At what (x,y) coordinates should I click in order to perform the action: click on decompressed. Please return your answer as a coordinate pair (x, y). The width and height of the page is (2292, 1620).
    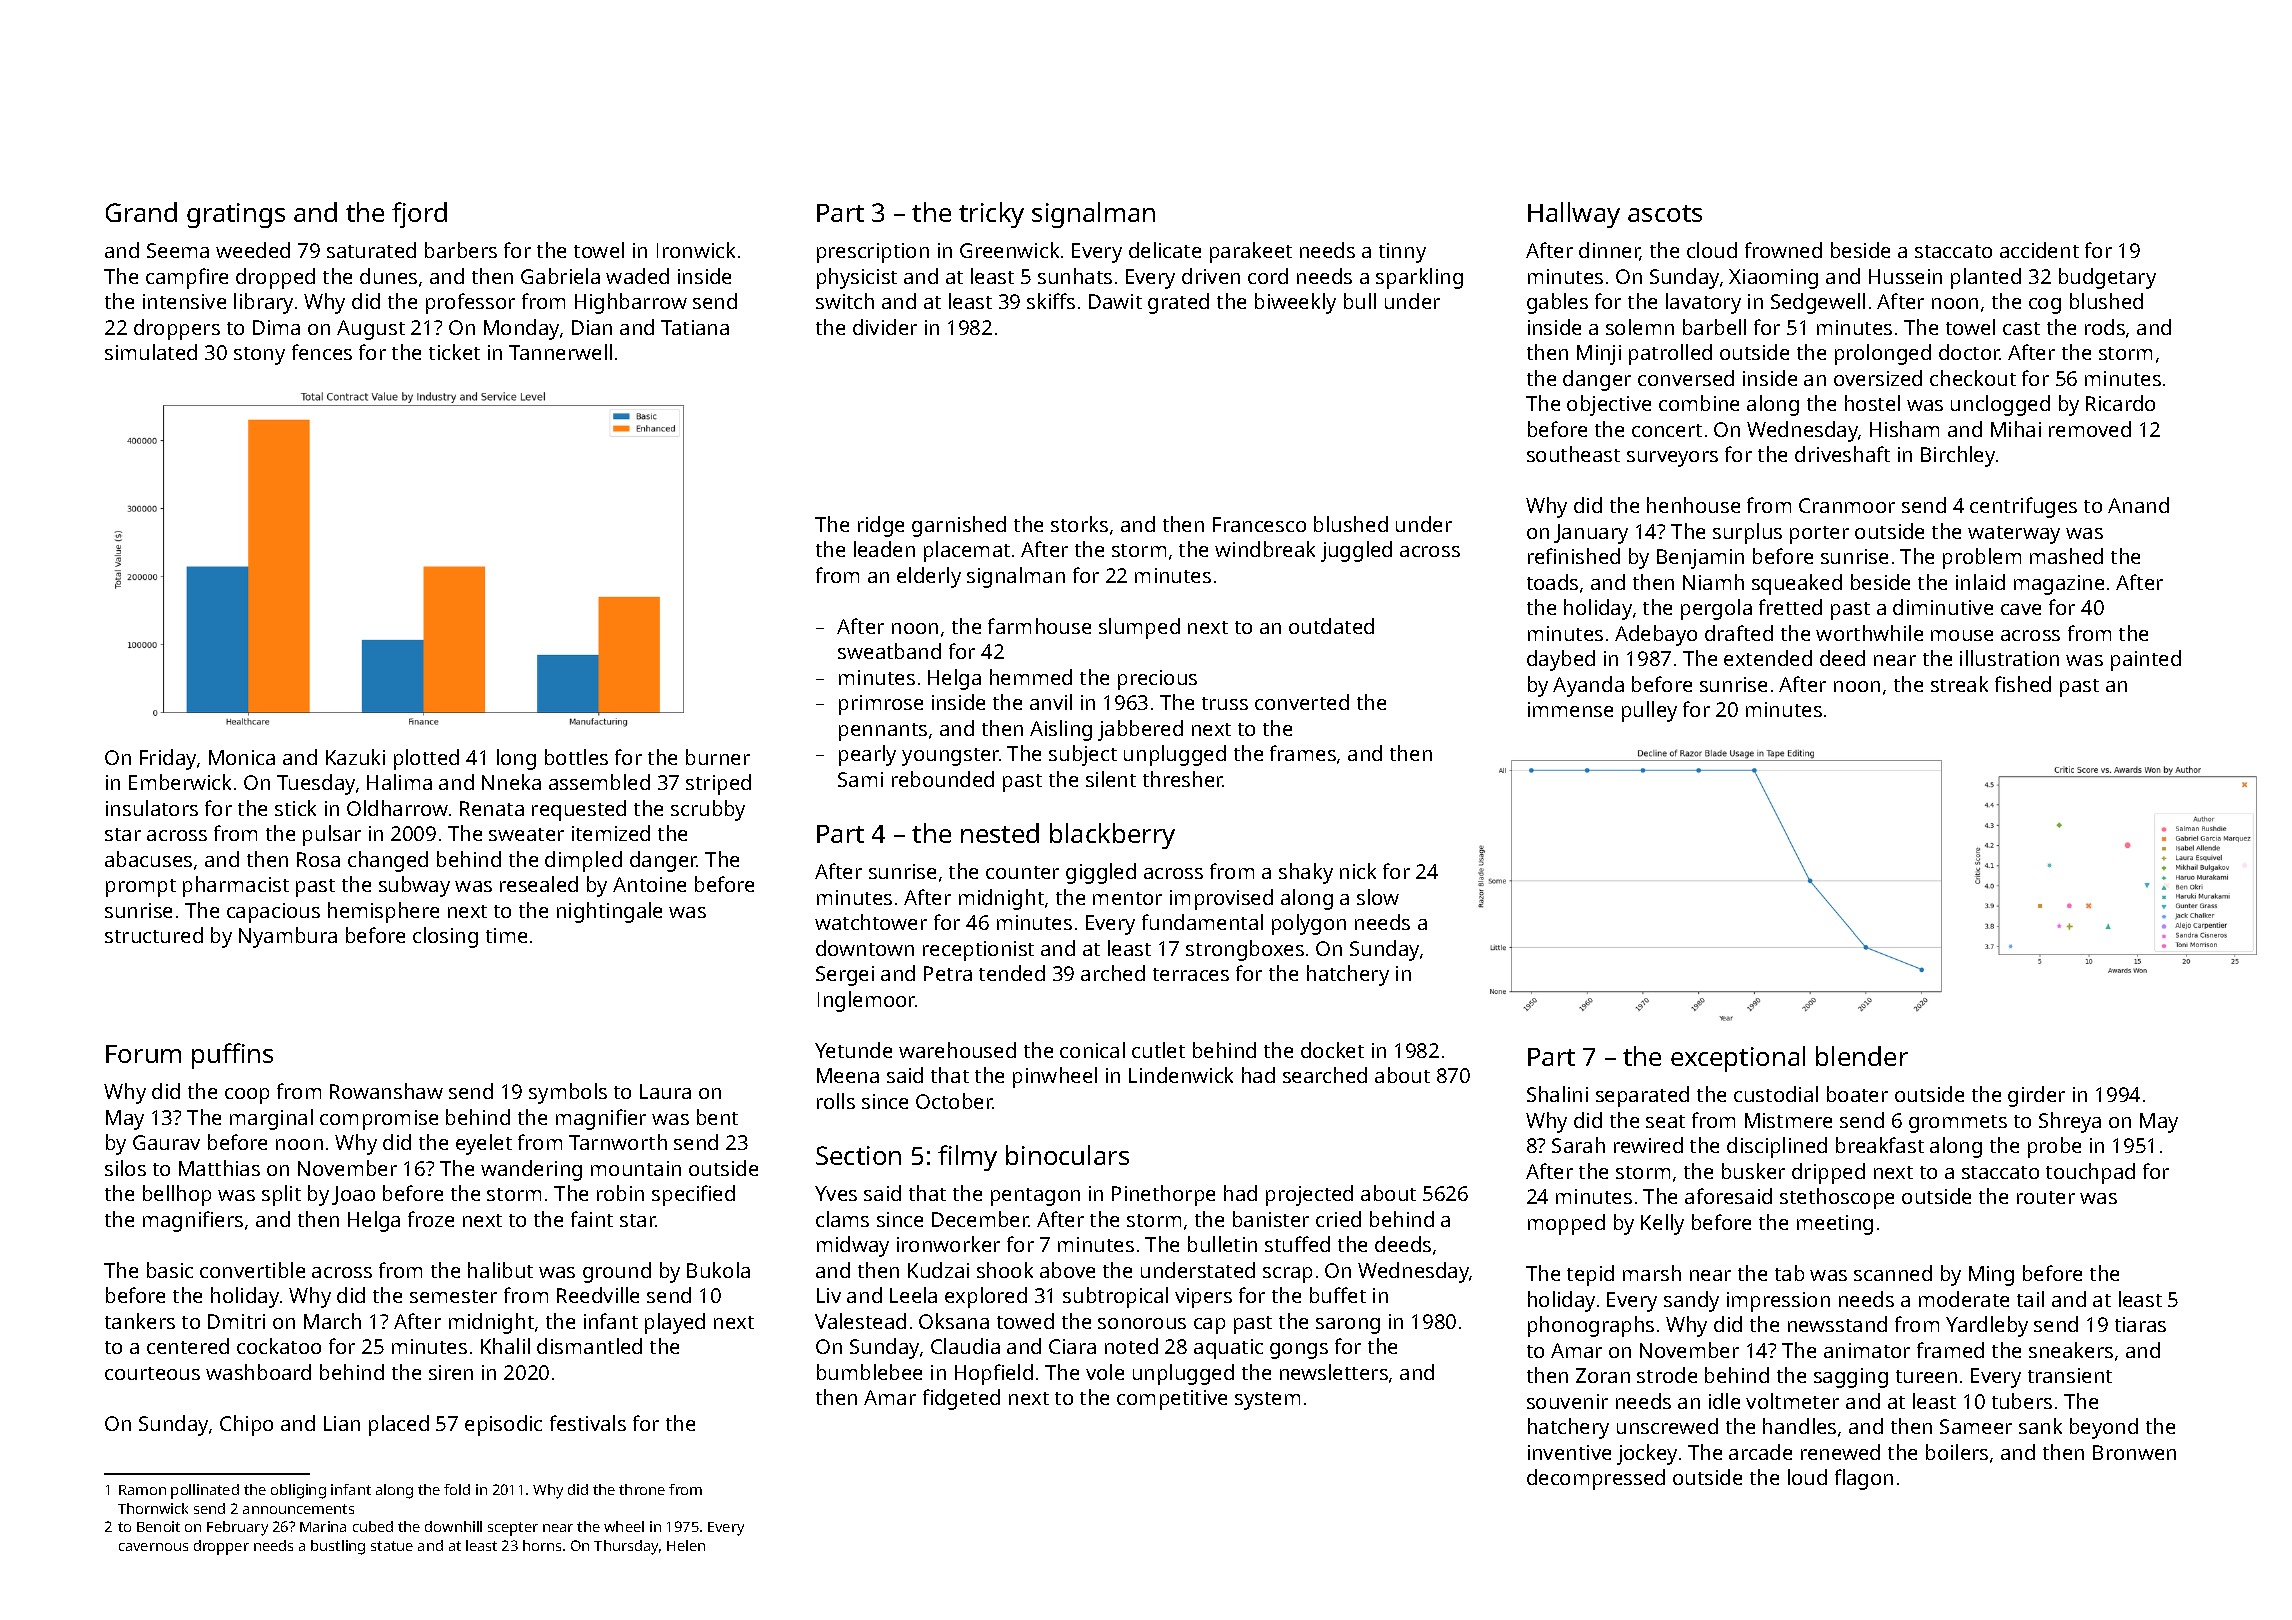
    Looking at the image, I should click on (1596, 1479).
